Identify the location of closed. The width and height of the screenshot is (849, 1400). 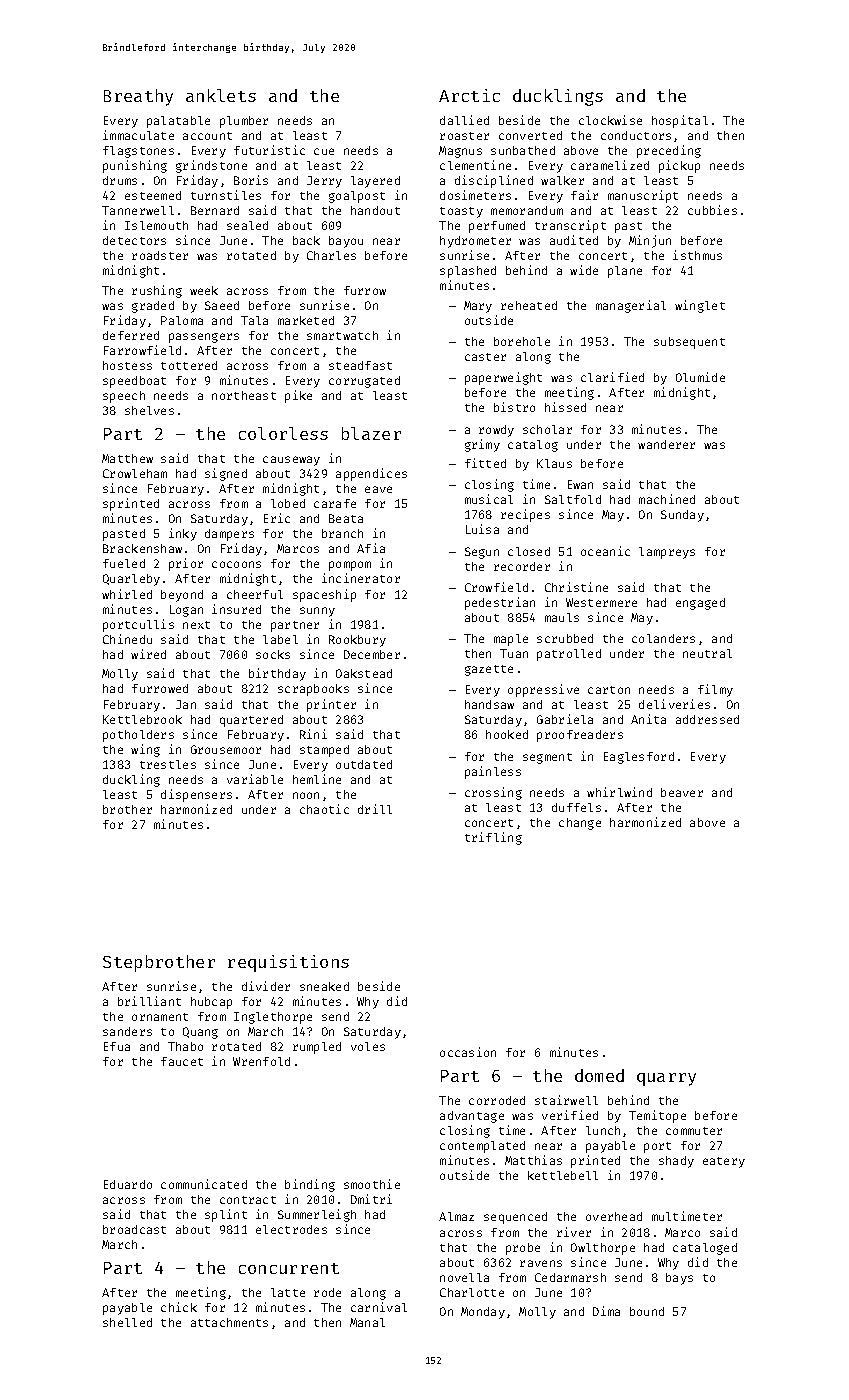
(529, 551).
